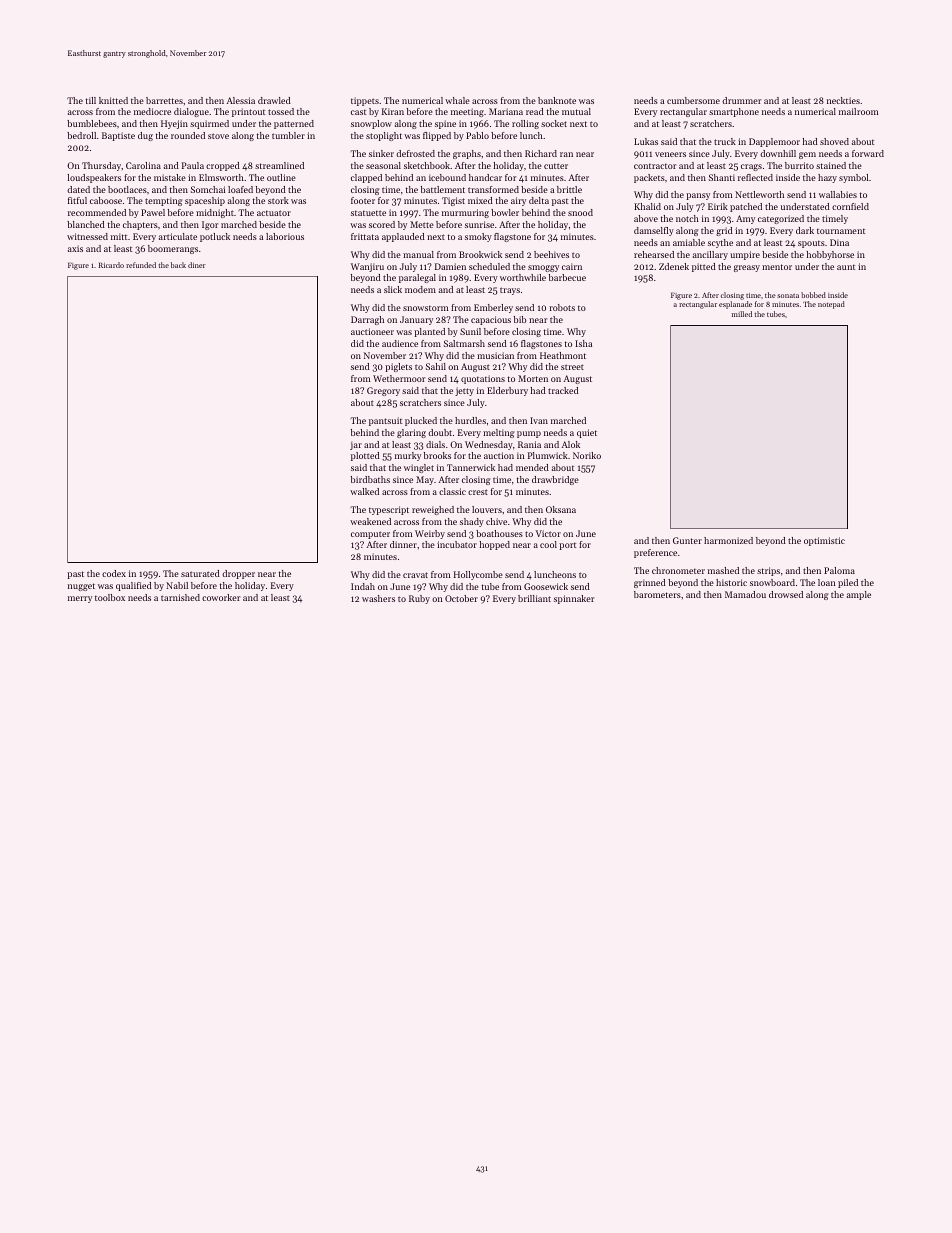 This screenshot has width=952, height=1233. Describe the element at coordinates (529, 434) in the screenshot. I see `pump` at that location.
